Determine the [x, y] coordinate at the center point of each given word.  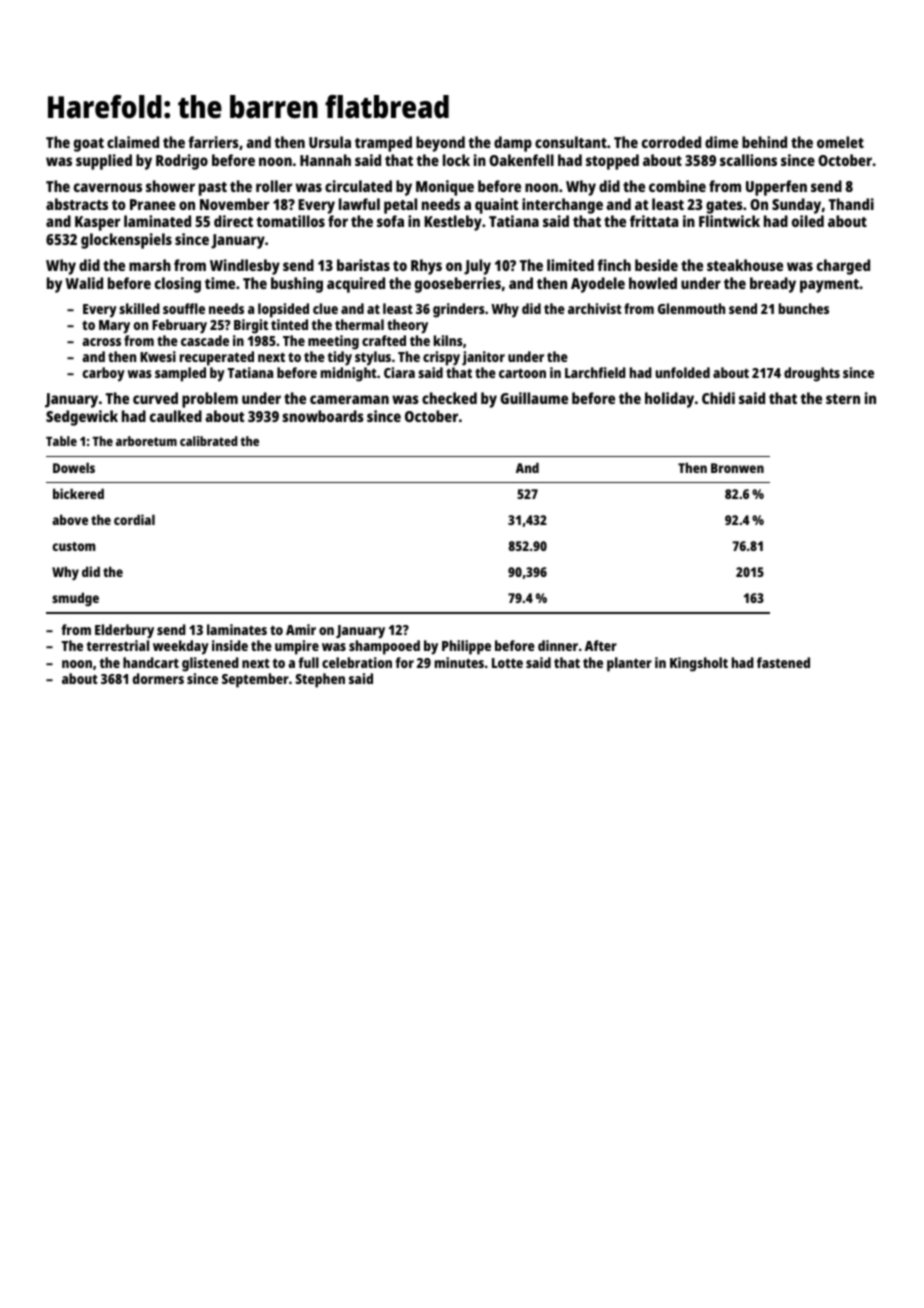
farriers [214, 142]
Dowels [74, 467]
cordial [134, 519]
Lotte [507, 663]
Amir [301, 629]
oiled [808, 221]
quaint [497, 206]
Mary [114, 327]
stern [843, 399]
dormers [158, 678]
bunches [804, 308]
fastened [783, 662]
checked [449, 398]
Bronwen [737, 468]
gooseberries [458, 285]
